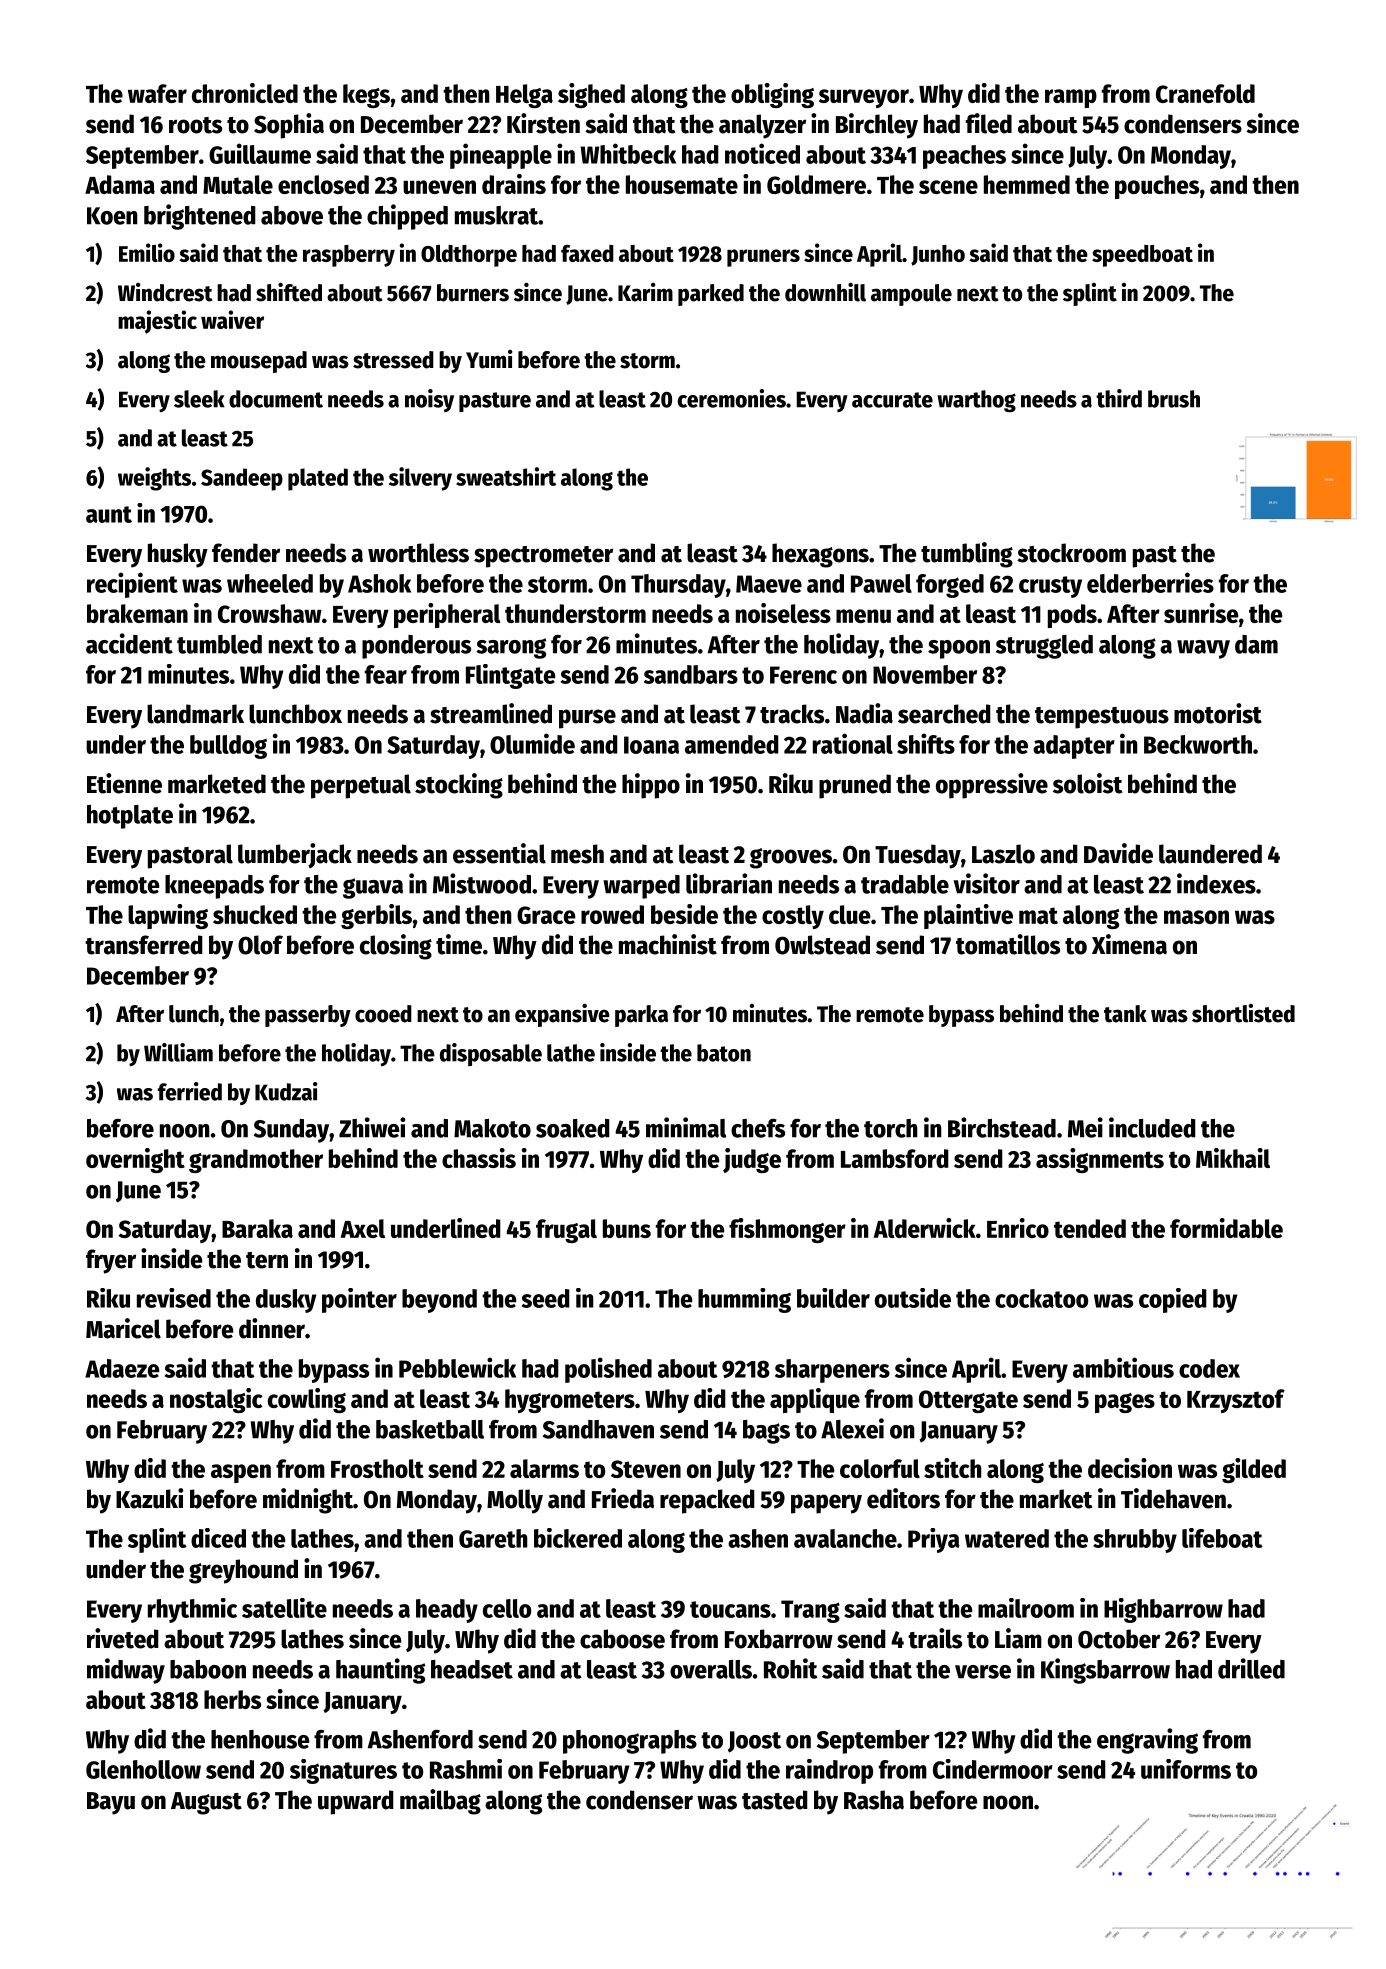  Describe the element at coordinates (892, 400) in the screenshot. I see `accurate` at that location.
